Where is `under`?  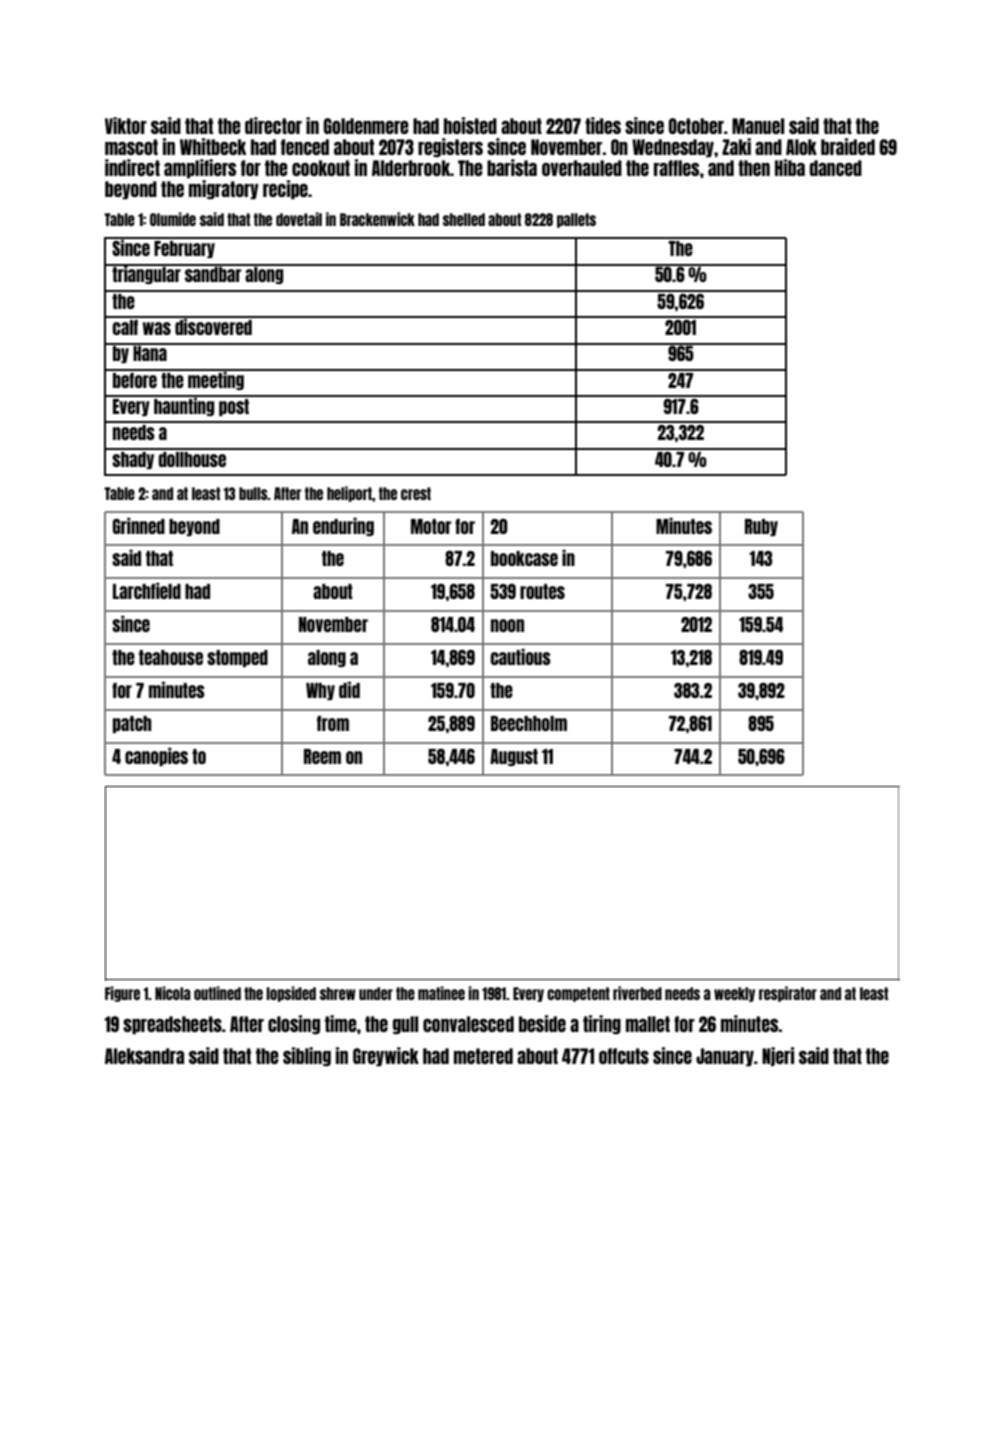 under is located at coordinates (376, 993).
